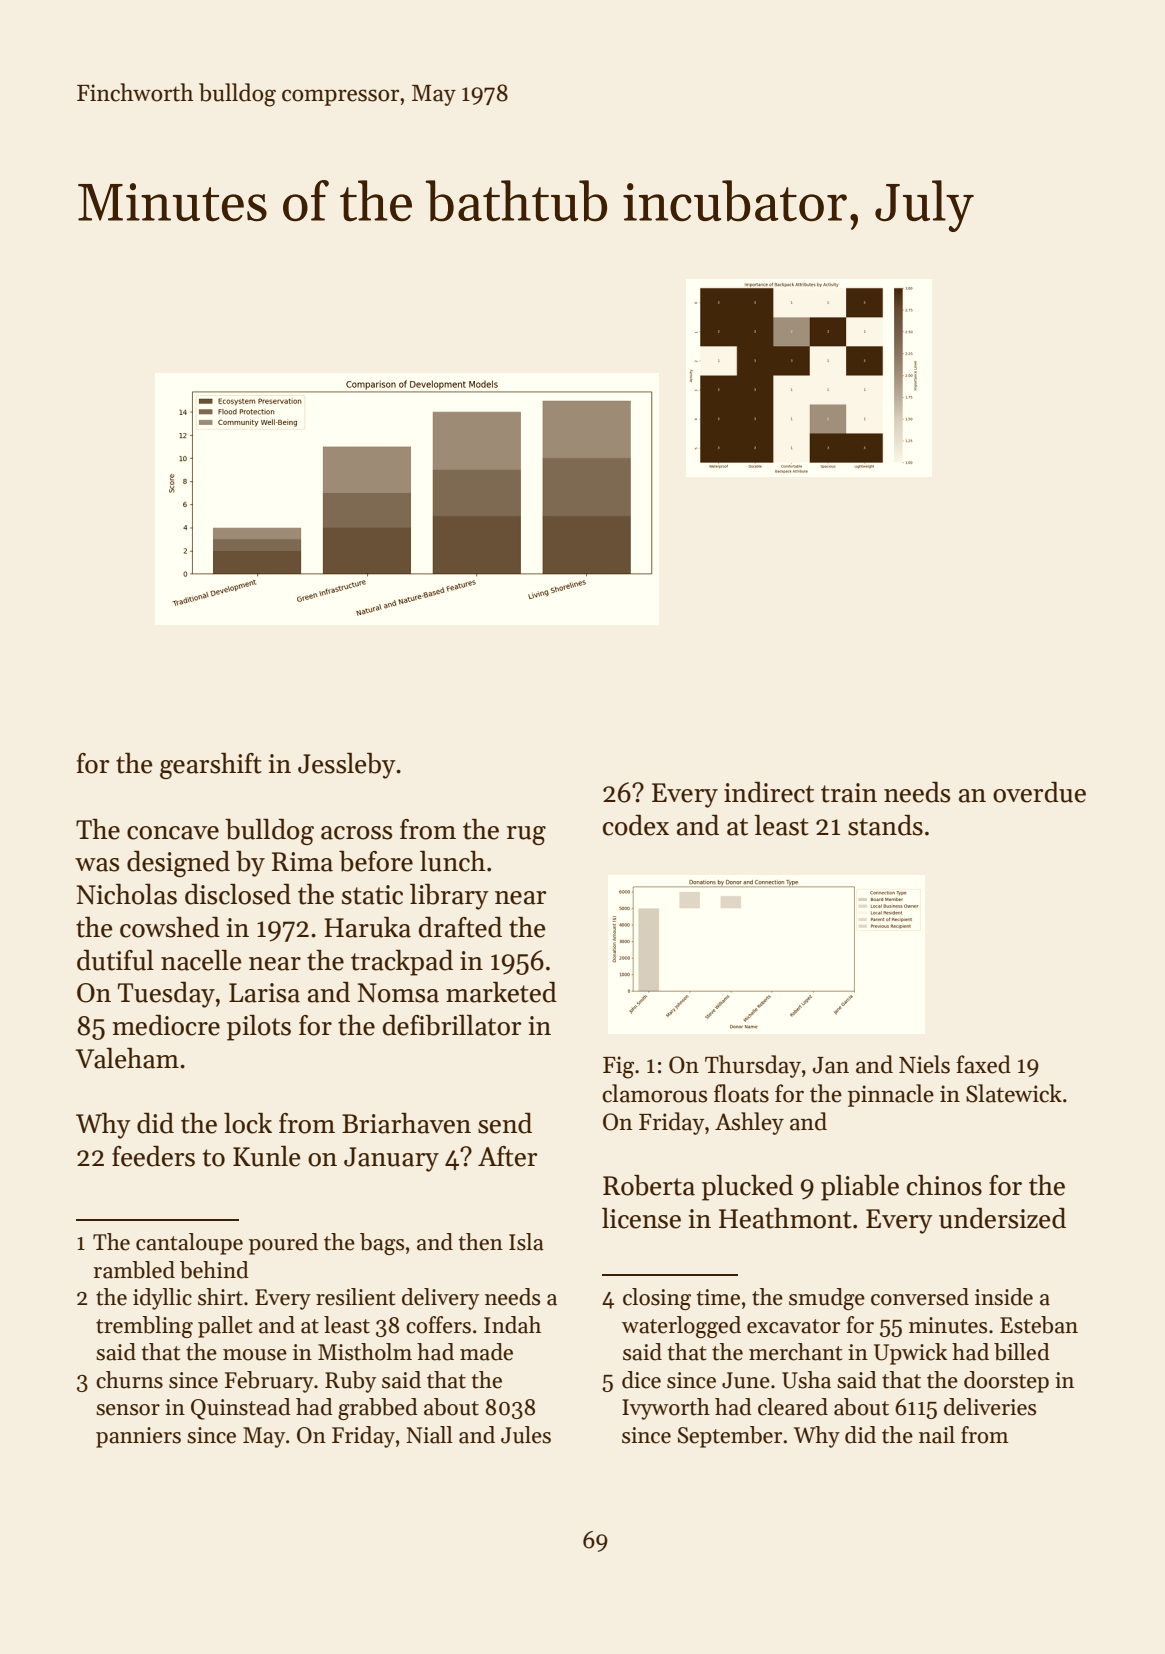 This screenshot has height=1654, width=1165. Describe the element at coordinates (1039, 1325) in the screenshot. I see `Esteban` at that location.
